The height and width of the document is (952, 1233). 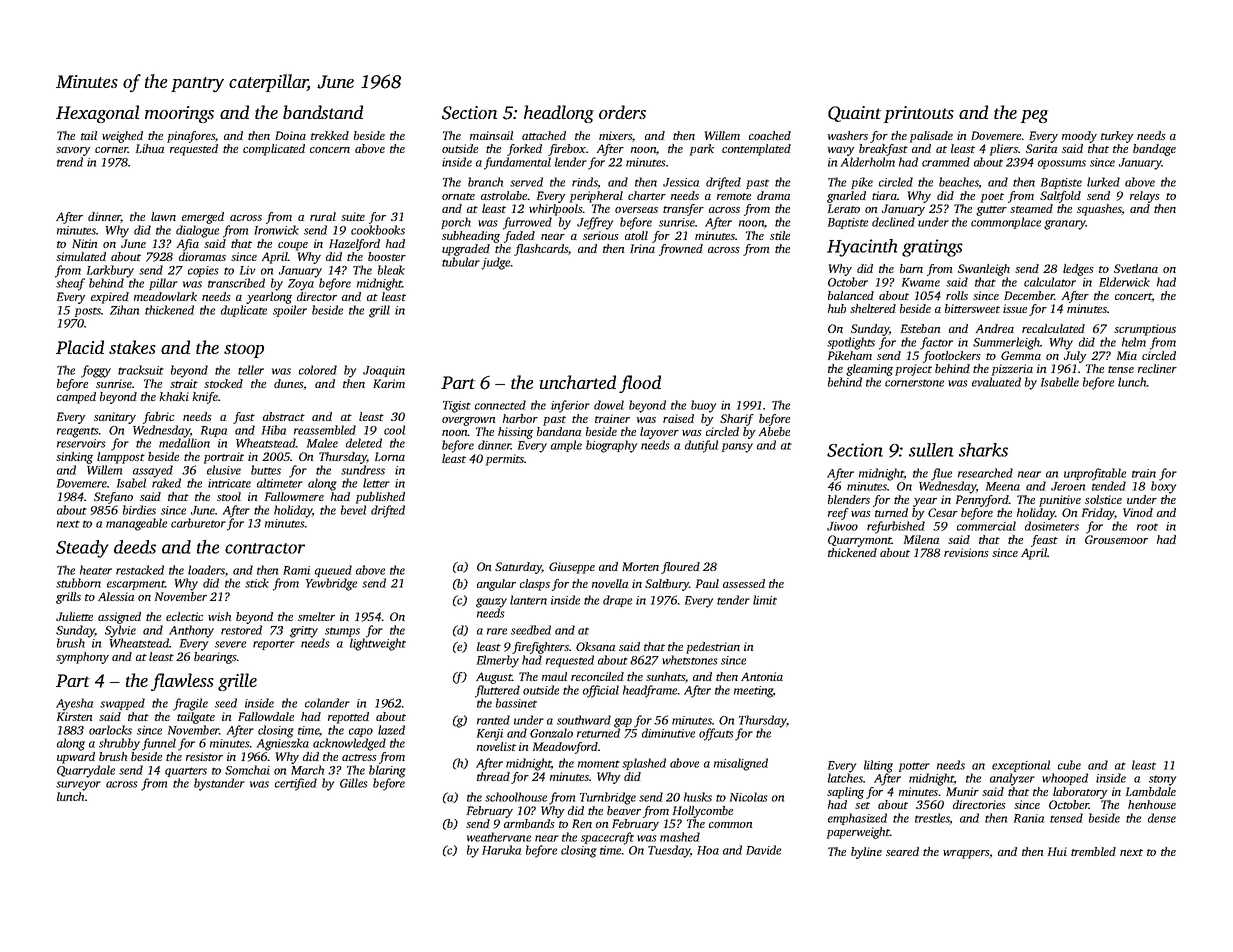 I want to click on carburetor, so click(x=198, y=523).
